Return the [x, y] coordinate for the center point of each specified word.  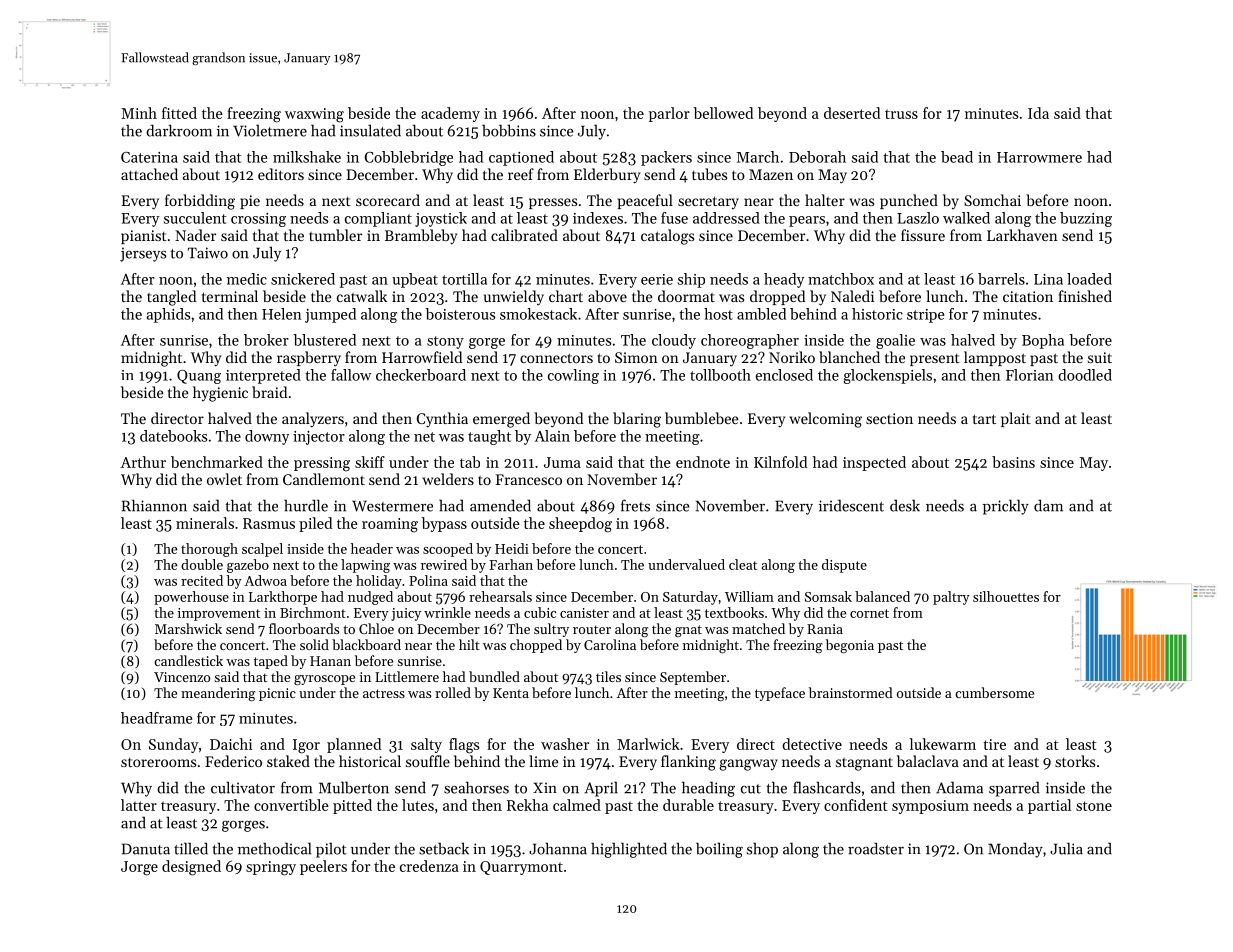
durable [688, 805]
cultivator [243, 787]
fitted [179, 113]
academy [450, 114]
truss [901, 114]
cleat [743, 564]
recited [202, 580]
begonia [850, 646]
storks [1075, 761]
